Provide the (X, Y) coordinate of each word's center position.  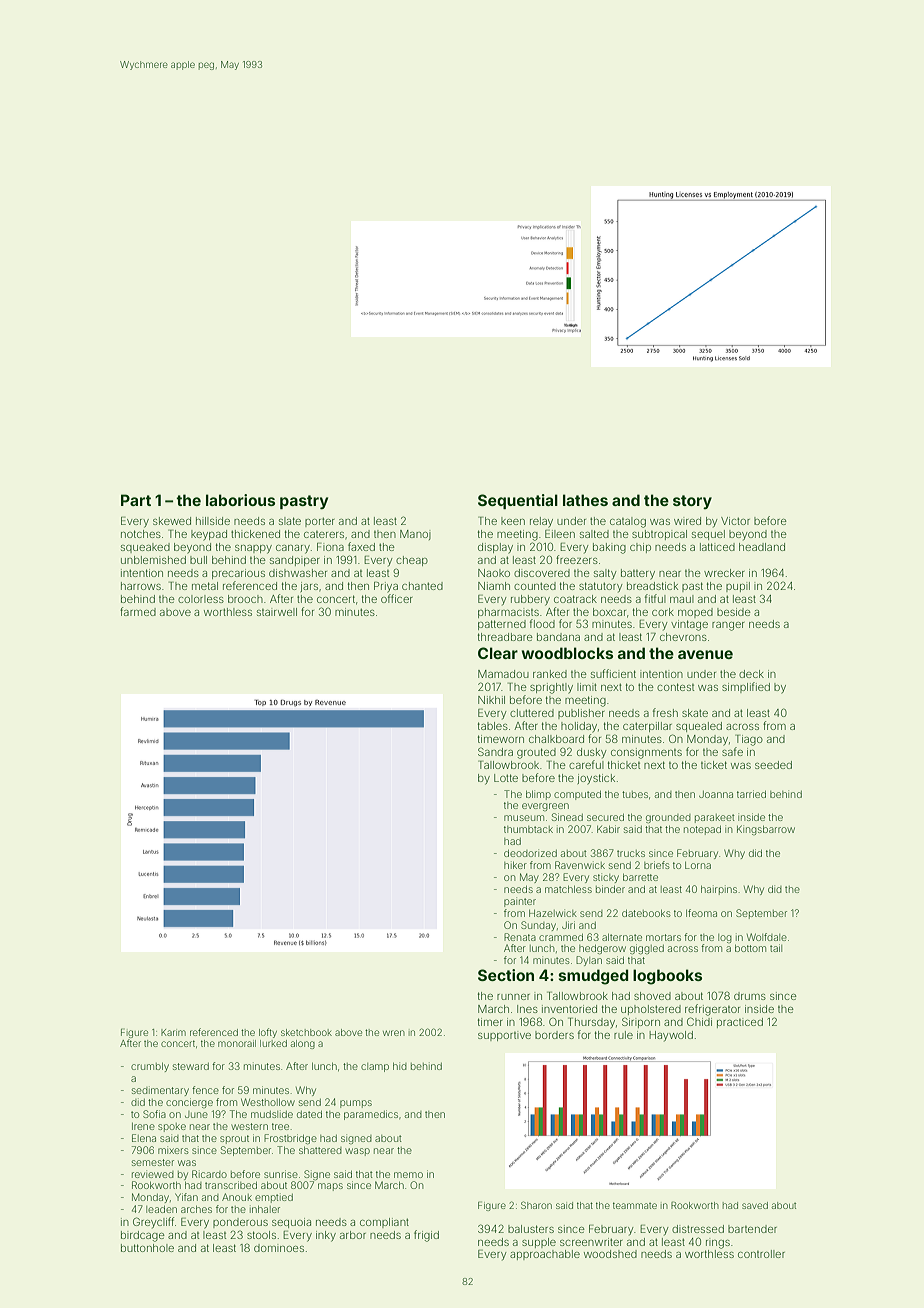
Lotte (506, 778)
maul (682, 599)
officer (397, 598)
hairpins (719, 890)
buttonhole (147, 1248)
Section (506, 975)
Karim (173, 1032)
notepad (702, 830)
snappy (253, 549)
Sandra (495, 751)
